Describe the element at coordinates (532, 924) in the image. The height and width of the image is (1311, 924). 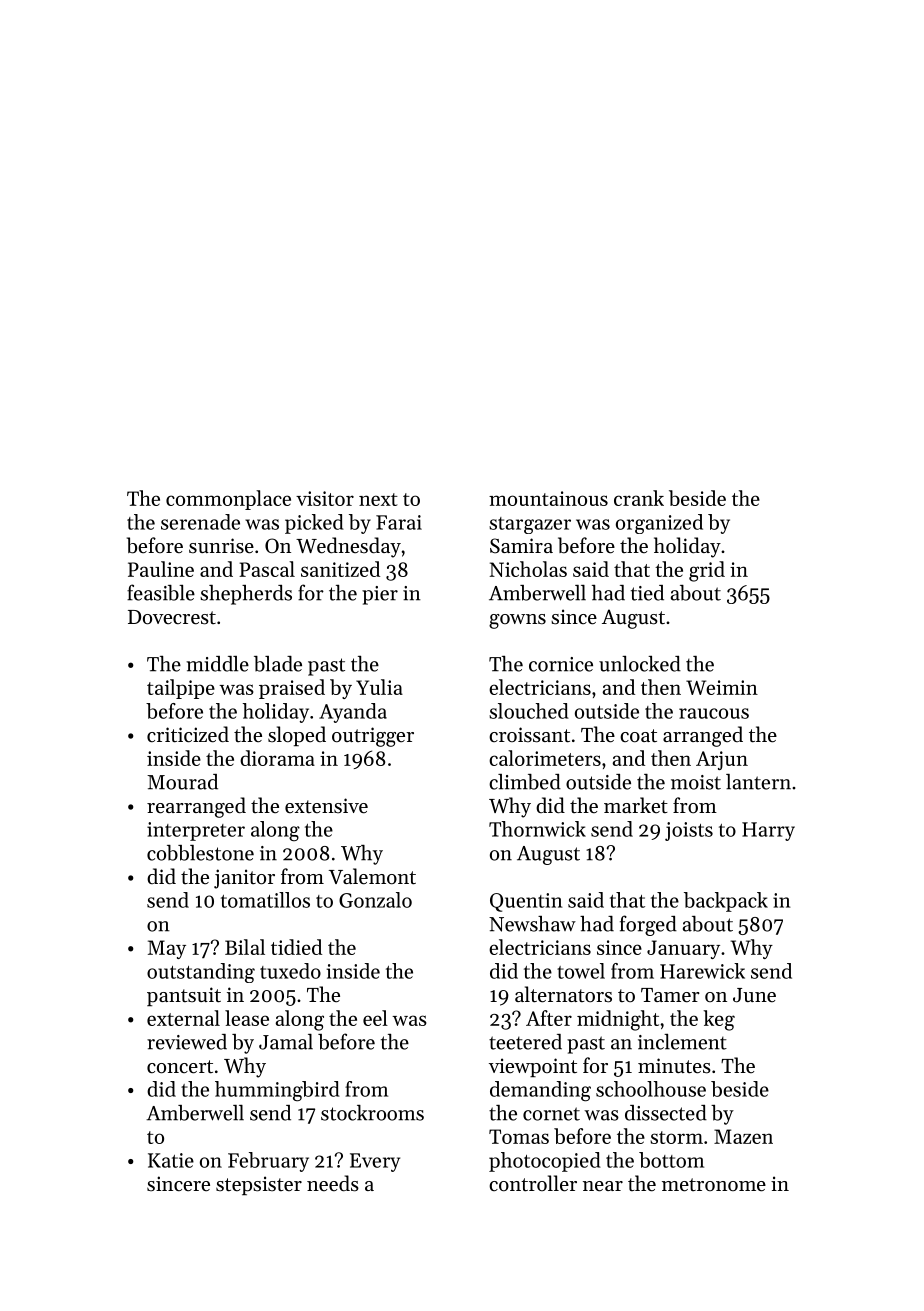
I see `Newshaw` at that location.
